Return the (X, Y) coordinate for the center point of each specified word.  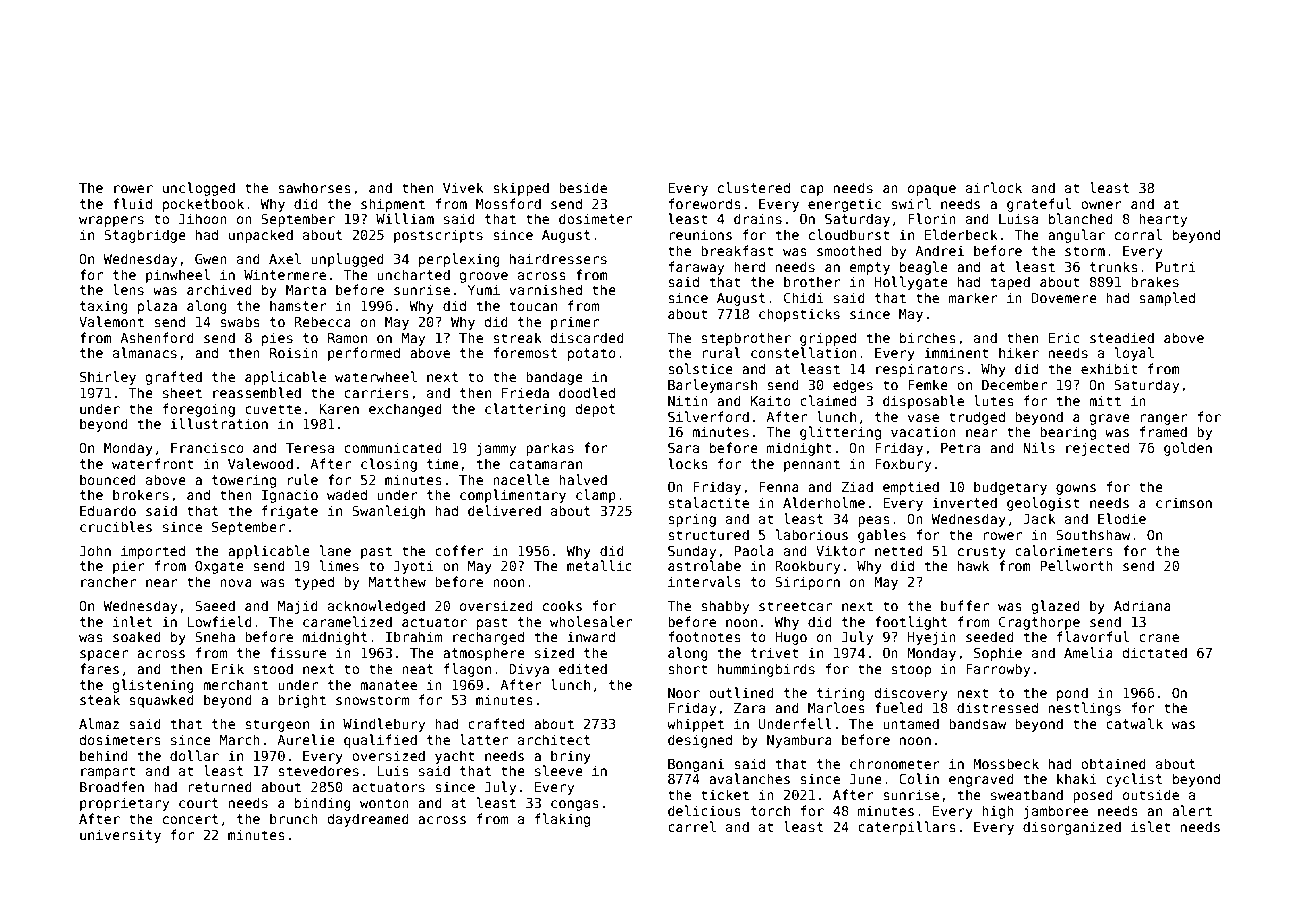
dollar (194, 755)
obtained (1113, 763)
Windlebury (384, 725)
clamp (596, 496)
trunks (1114, 266)
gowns (1076, 489)
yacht (455, 757)
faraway (696, 268)
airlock (994, 187)
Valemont (111, 321)
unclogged (199, 189)
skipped (521, 189)
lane (335, 550)
